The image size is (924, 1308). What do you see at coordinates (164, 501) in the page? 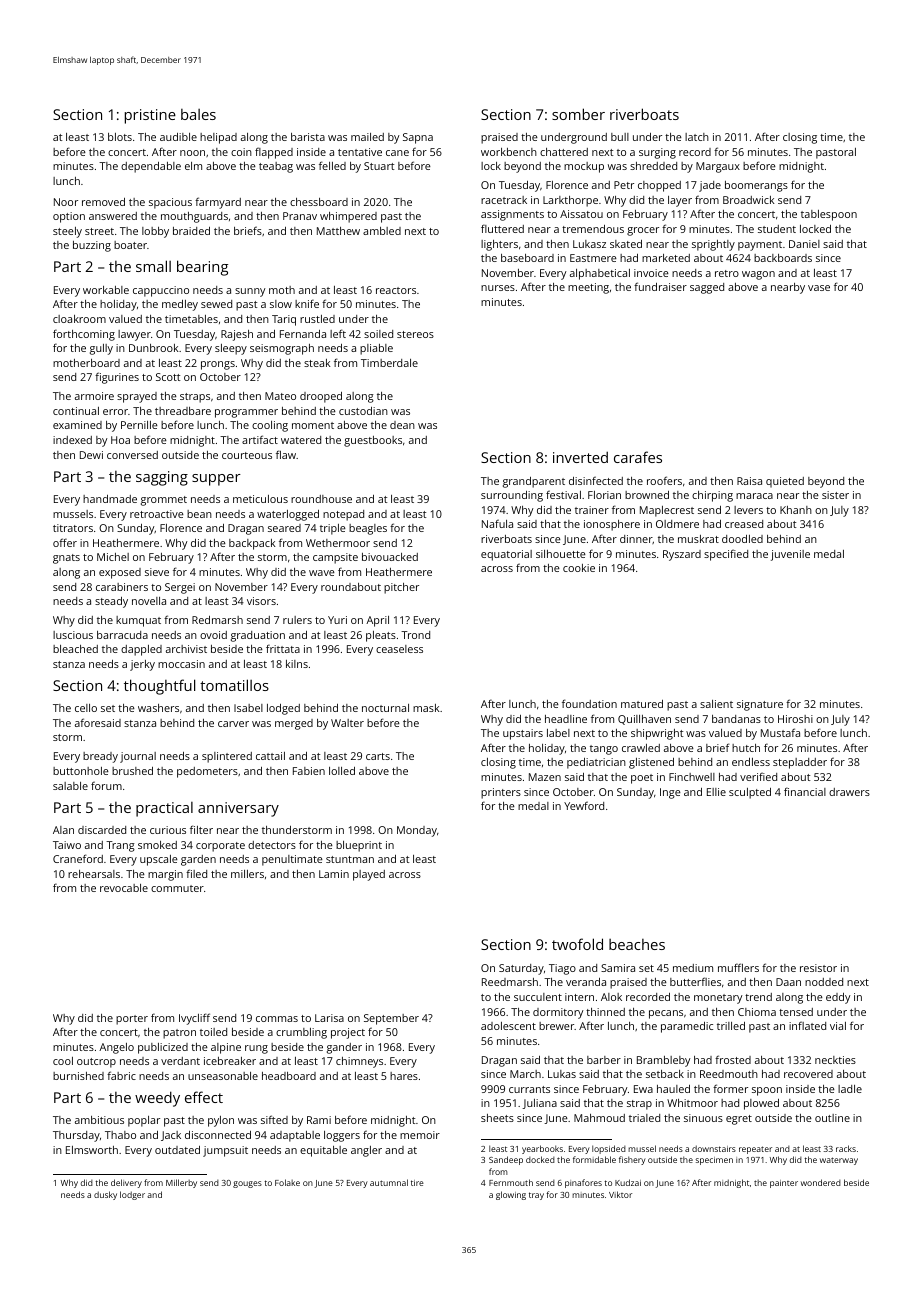
I see `grommet` at bounding box center [164, 501].
